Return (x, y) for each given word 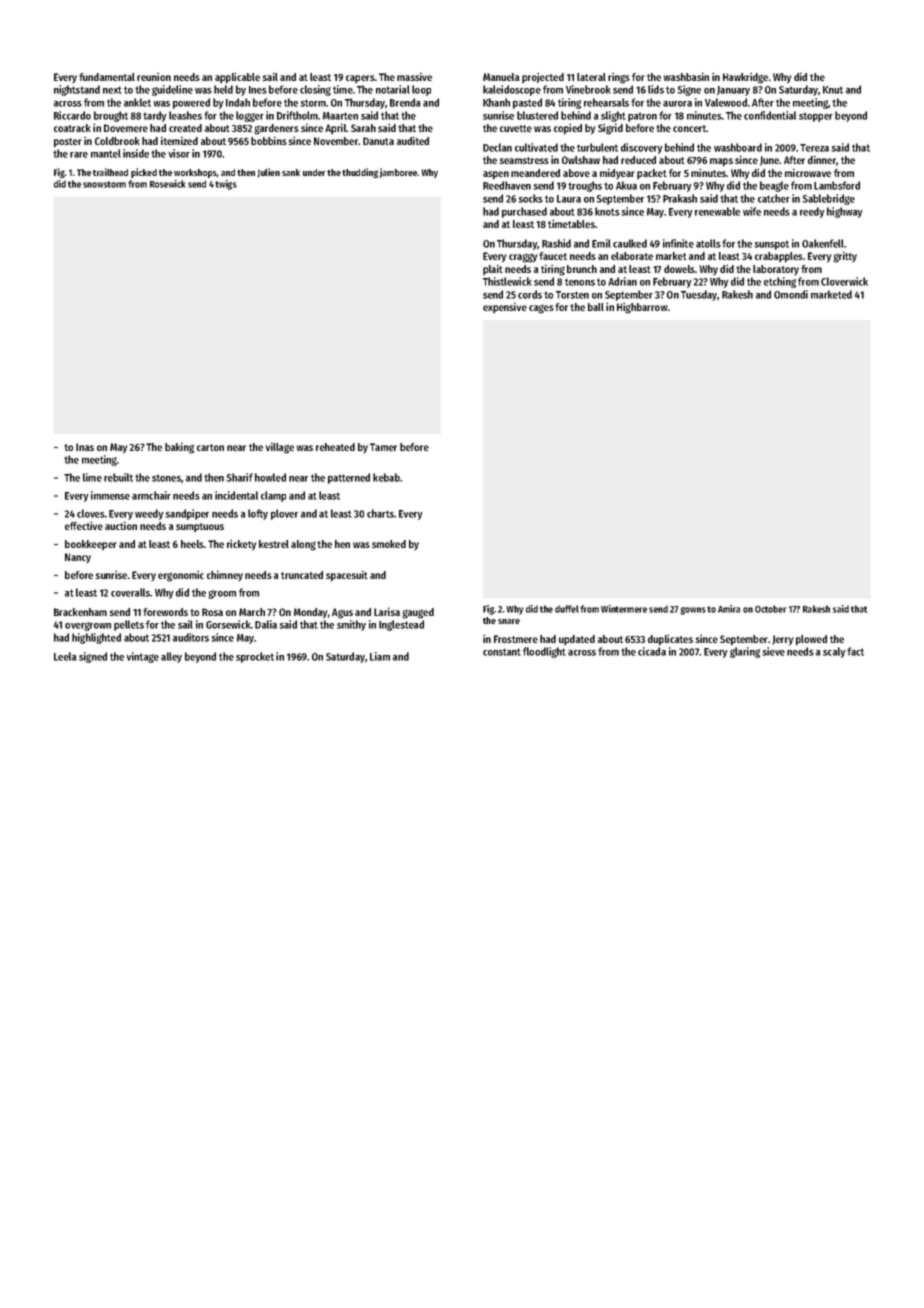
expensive (505, 307)
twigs (226, 185)
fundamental (107, 77)
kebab (386, 477)
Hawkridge (745, 78)
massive (414, 76)
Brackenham (80, 612)
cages (541, 309)
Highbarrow (642, 308)
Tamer (383, 447)
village (280, 448)
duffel (567, 609)
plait (493, 269)
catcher (774, 198)
